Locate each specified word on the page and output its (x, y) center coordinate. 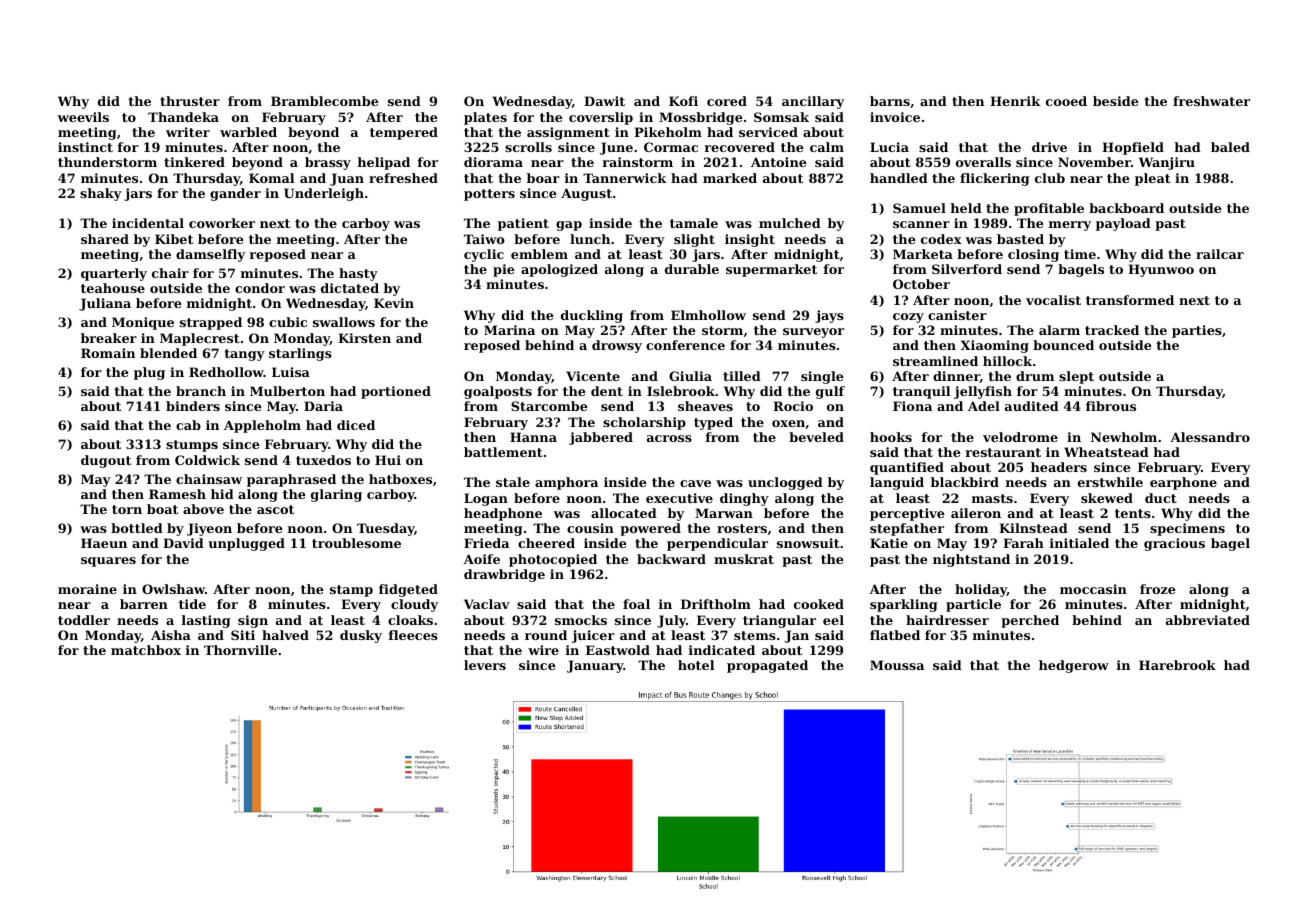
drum (1035, 376)
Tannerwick (625, 178)
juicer (593, 636)
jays (829, 316)
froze (1157, 589)
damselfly (210, 255)
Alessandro (1210, 437)
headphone (503, 514)
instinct (85, 147)
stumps (192, 446)
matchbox (146, 650)
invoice (895, 117)
